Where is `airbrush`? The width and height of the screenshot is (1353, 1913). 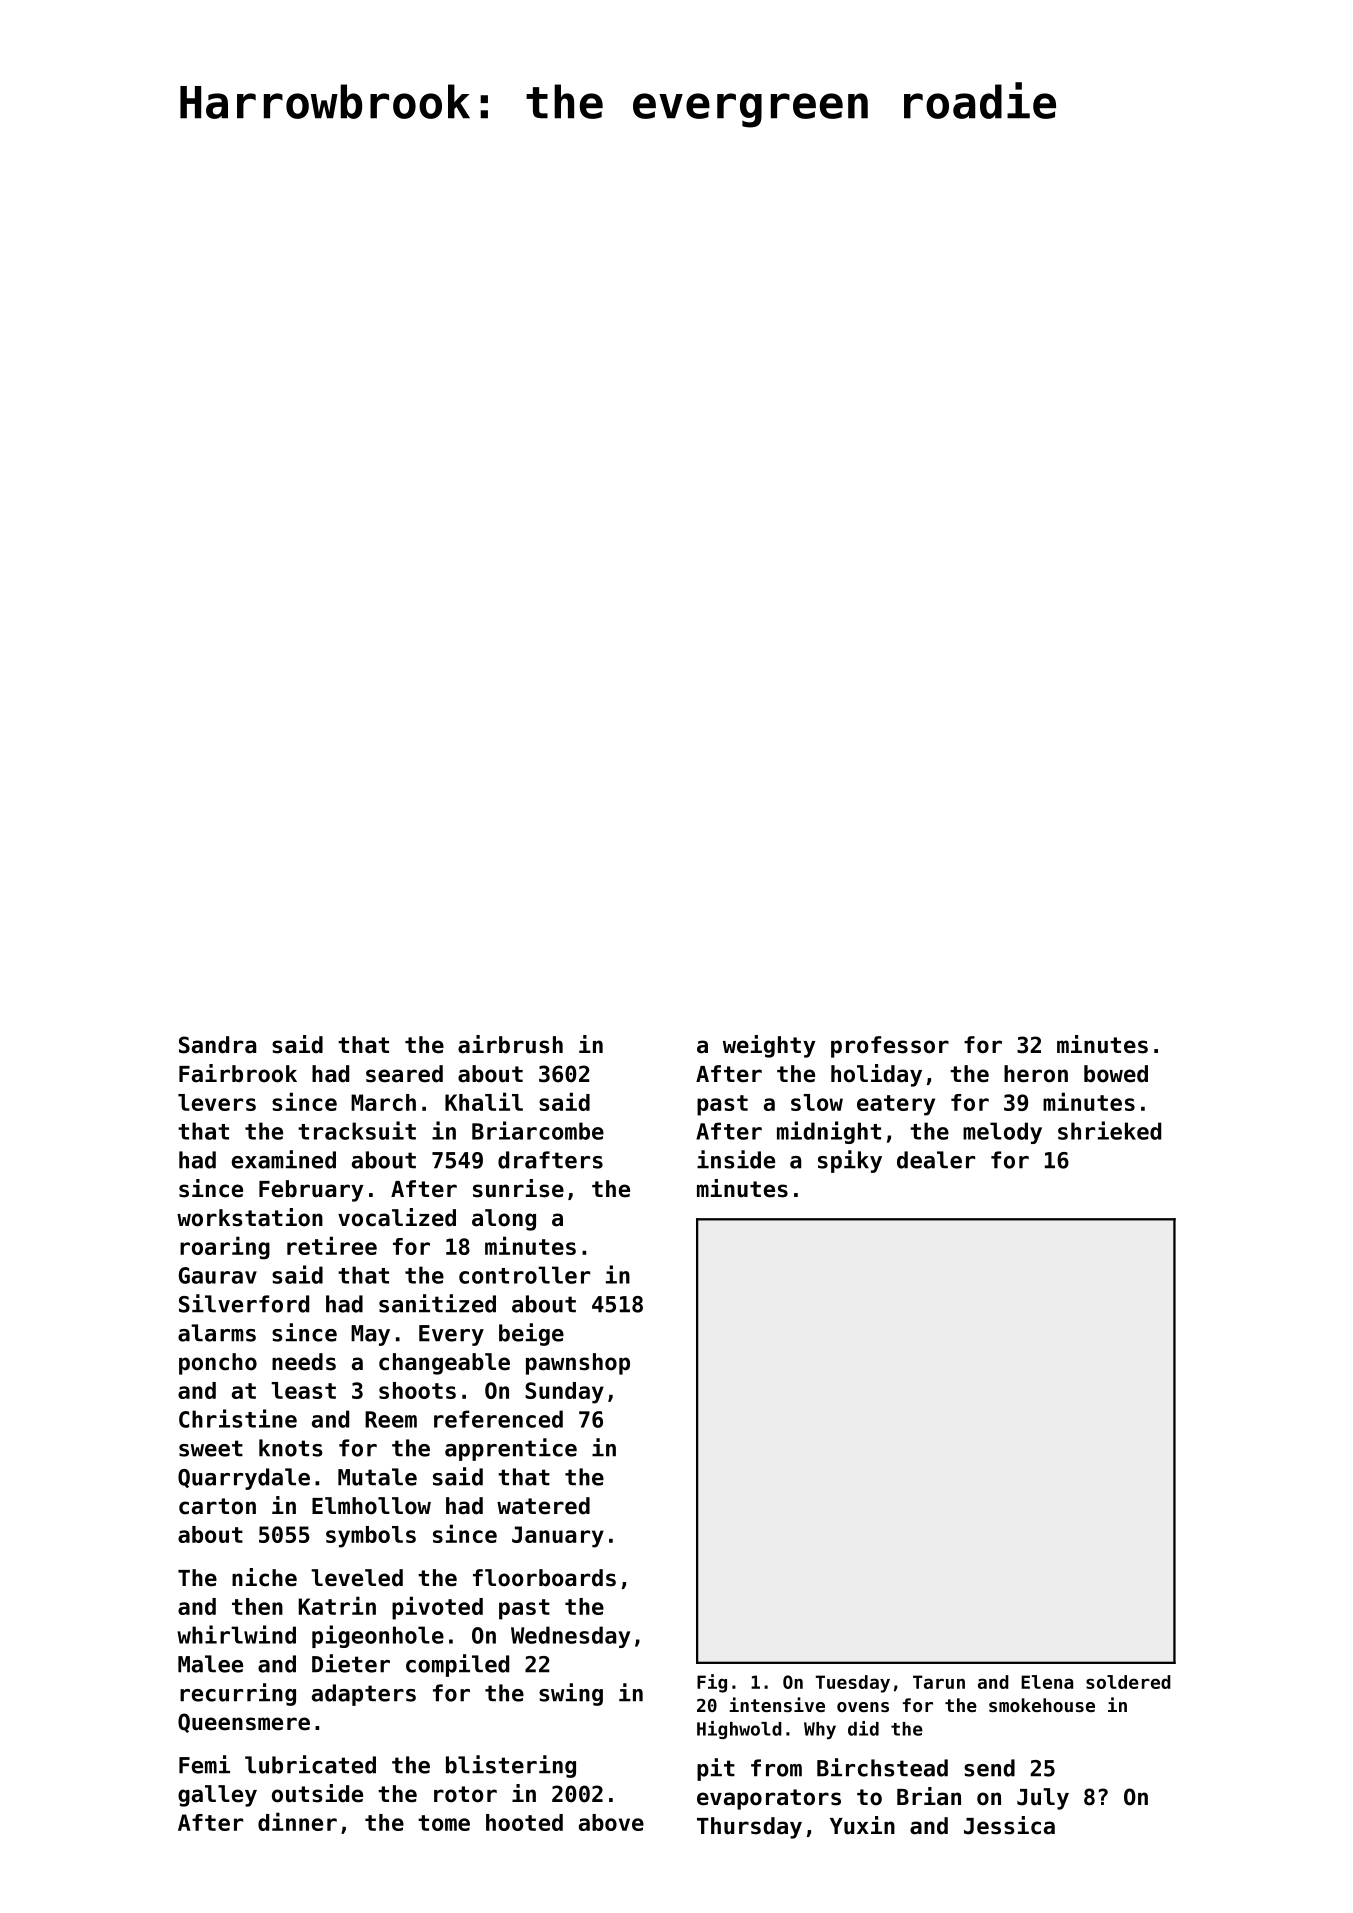 airbrush is located at coordinates (510, 1044).
